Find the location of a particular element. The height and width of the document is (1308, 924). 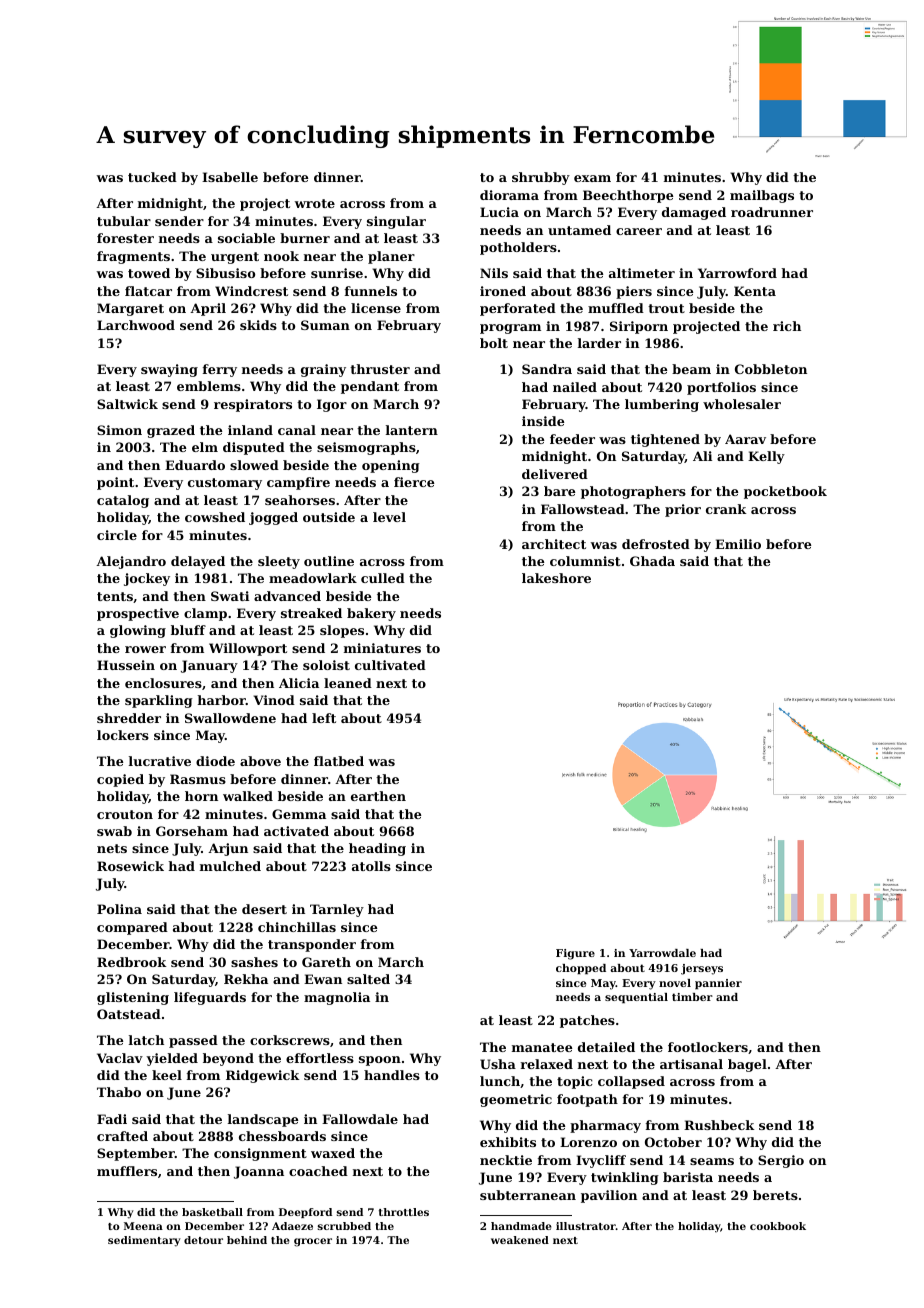

exam is located at coordinates (592, 178).
